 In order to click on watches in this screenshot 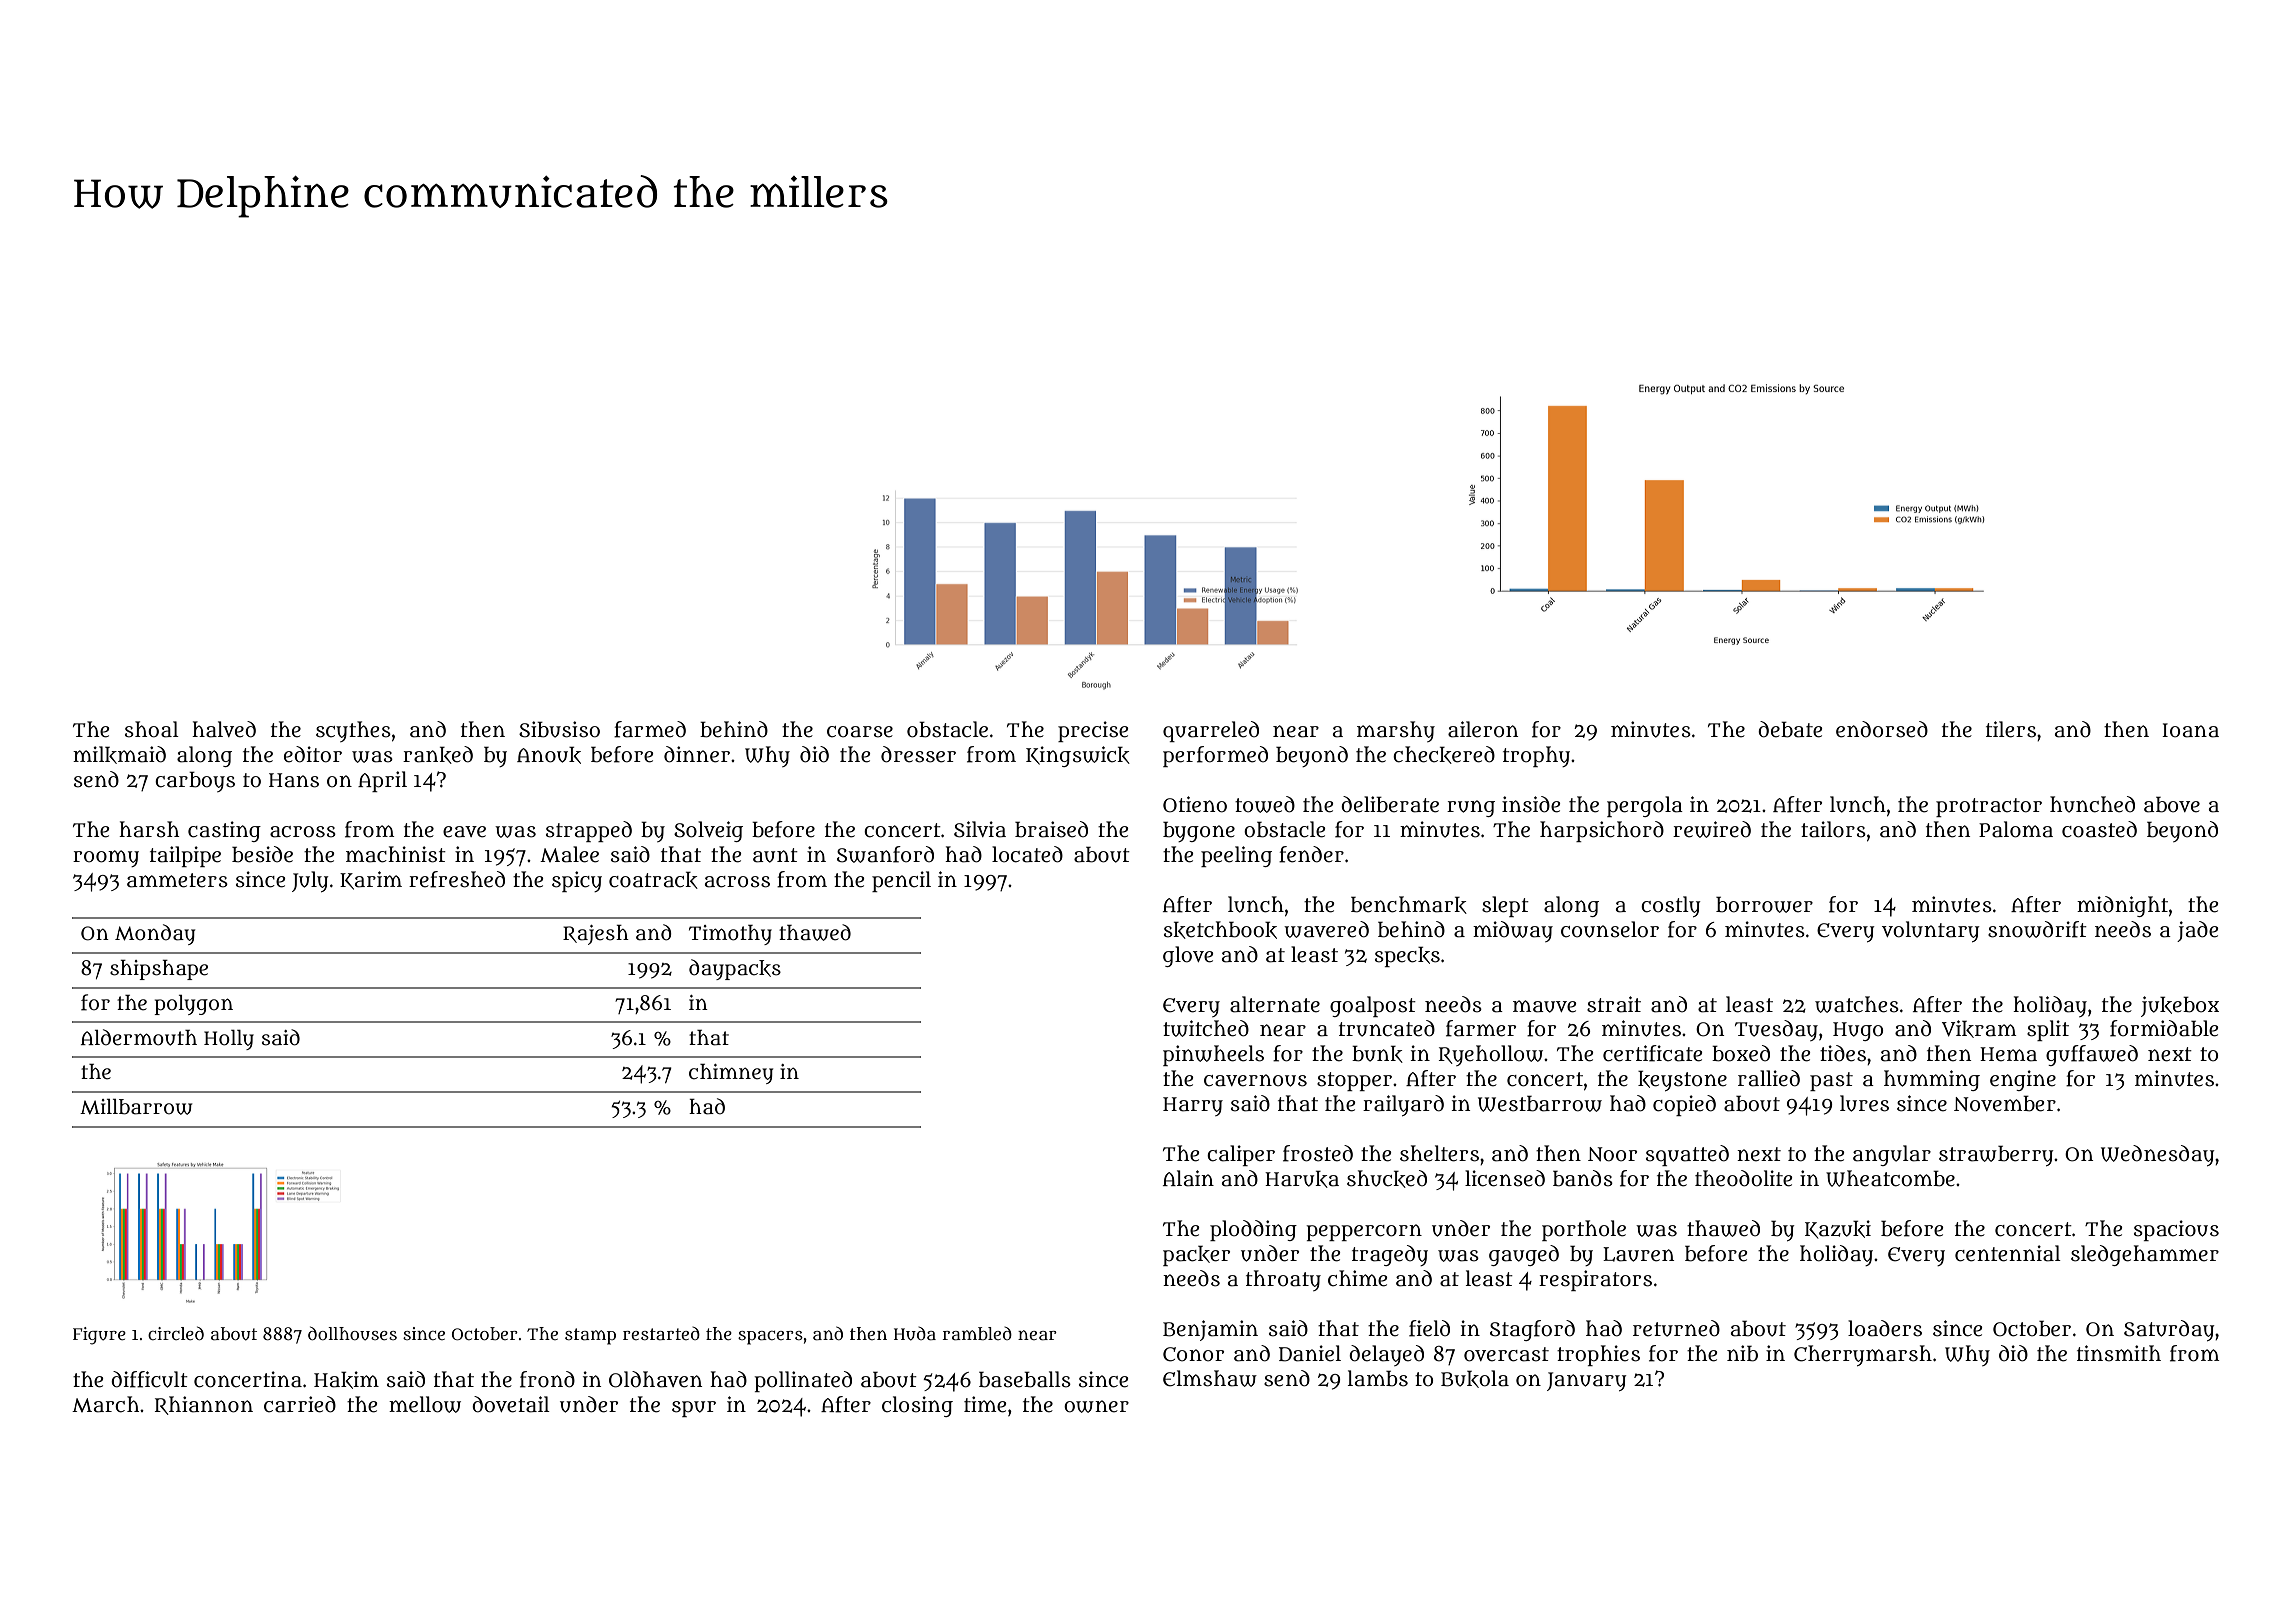, I will do `click(1857, 1004)`.
